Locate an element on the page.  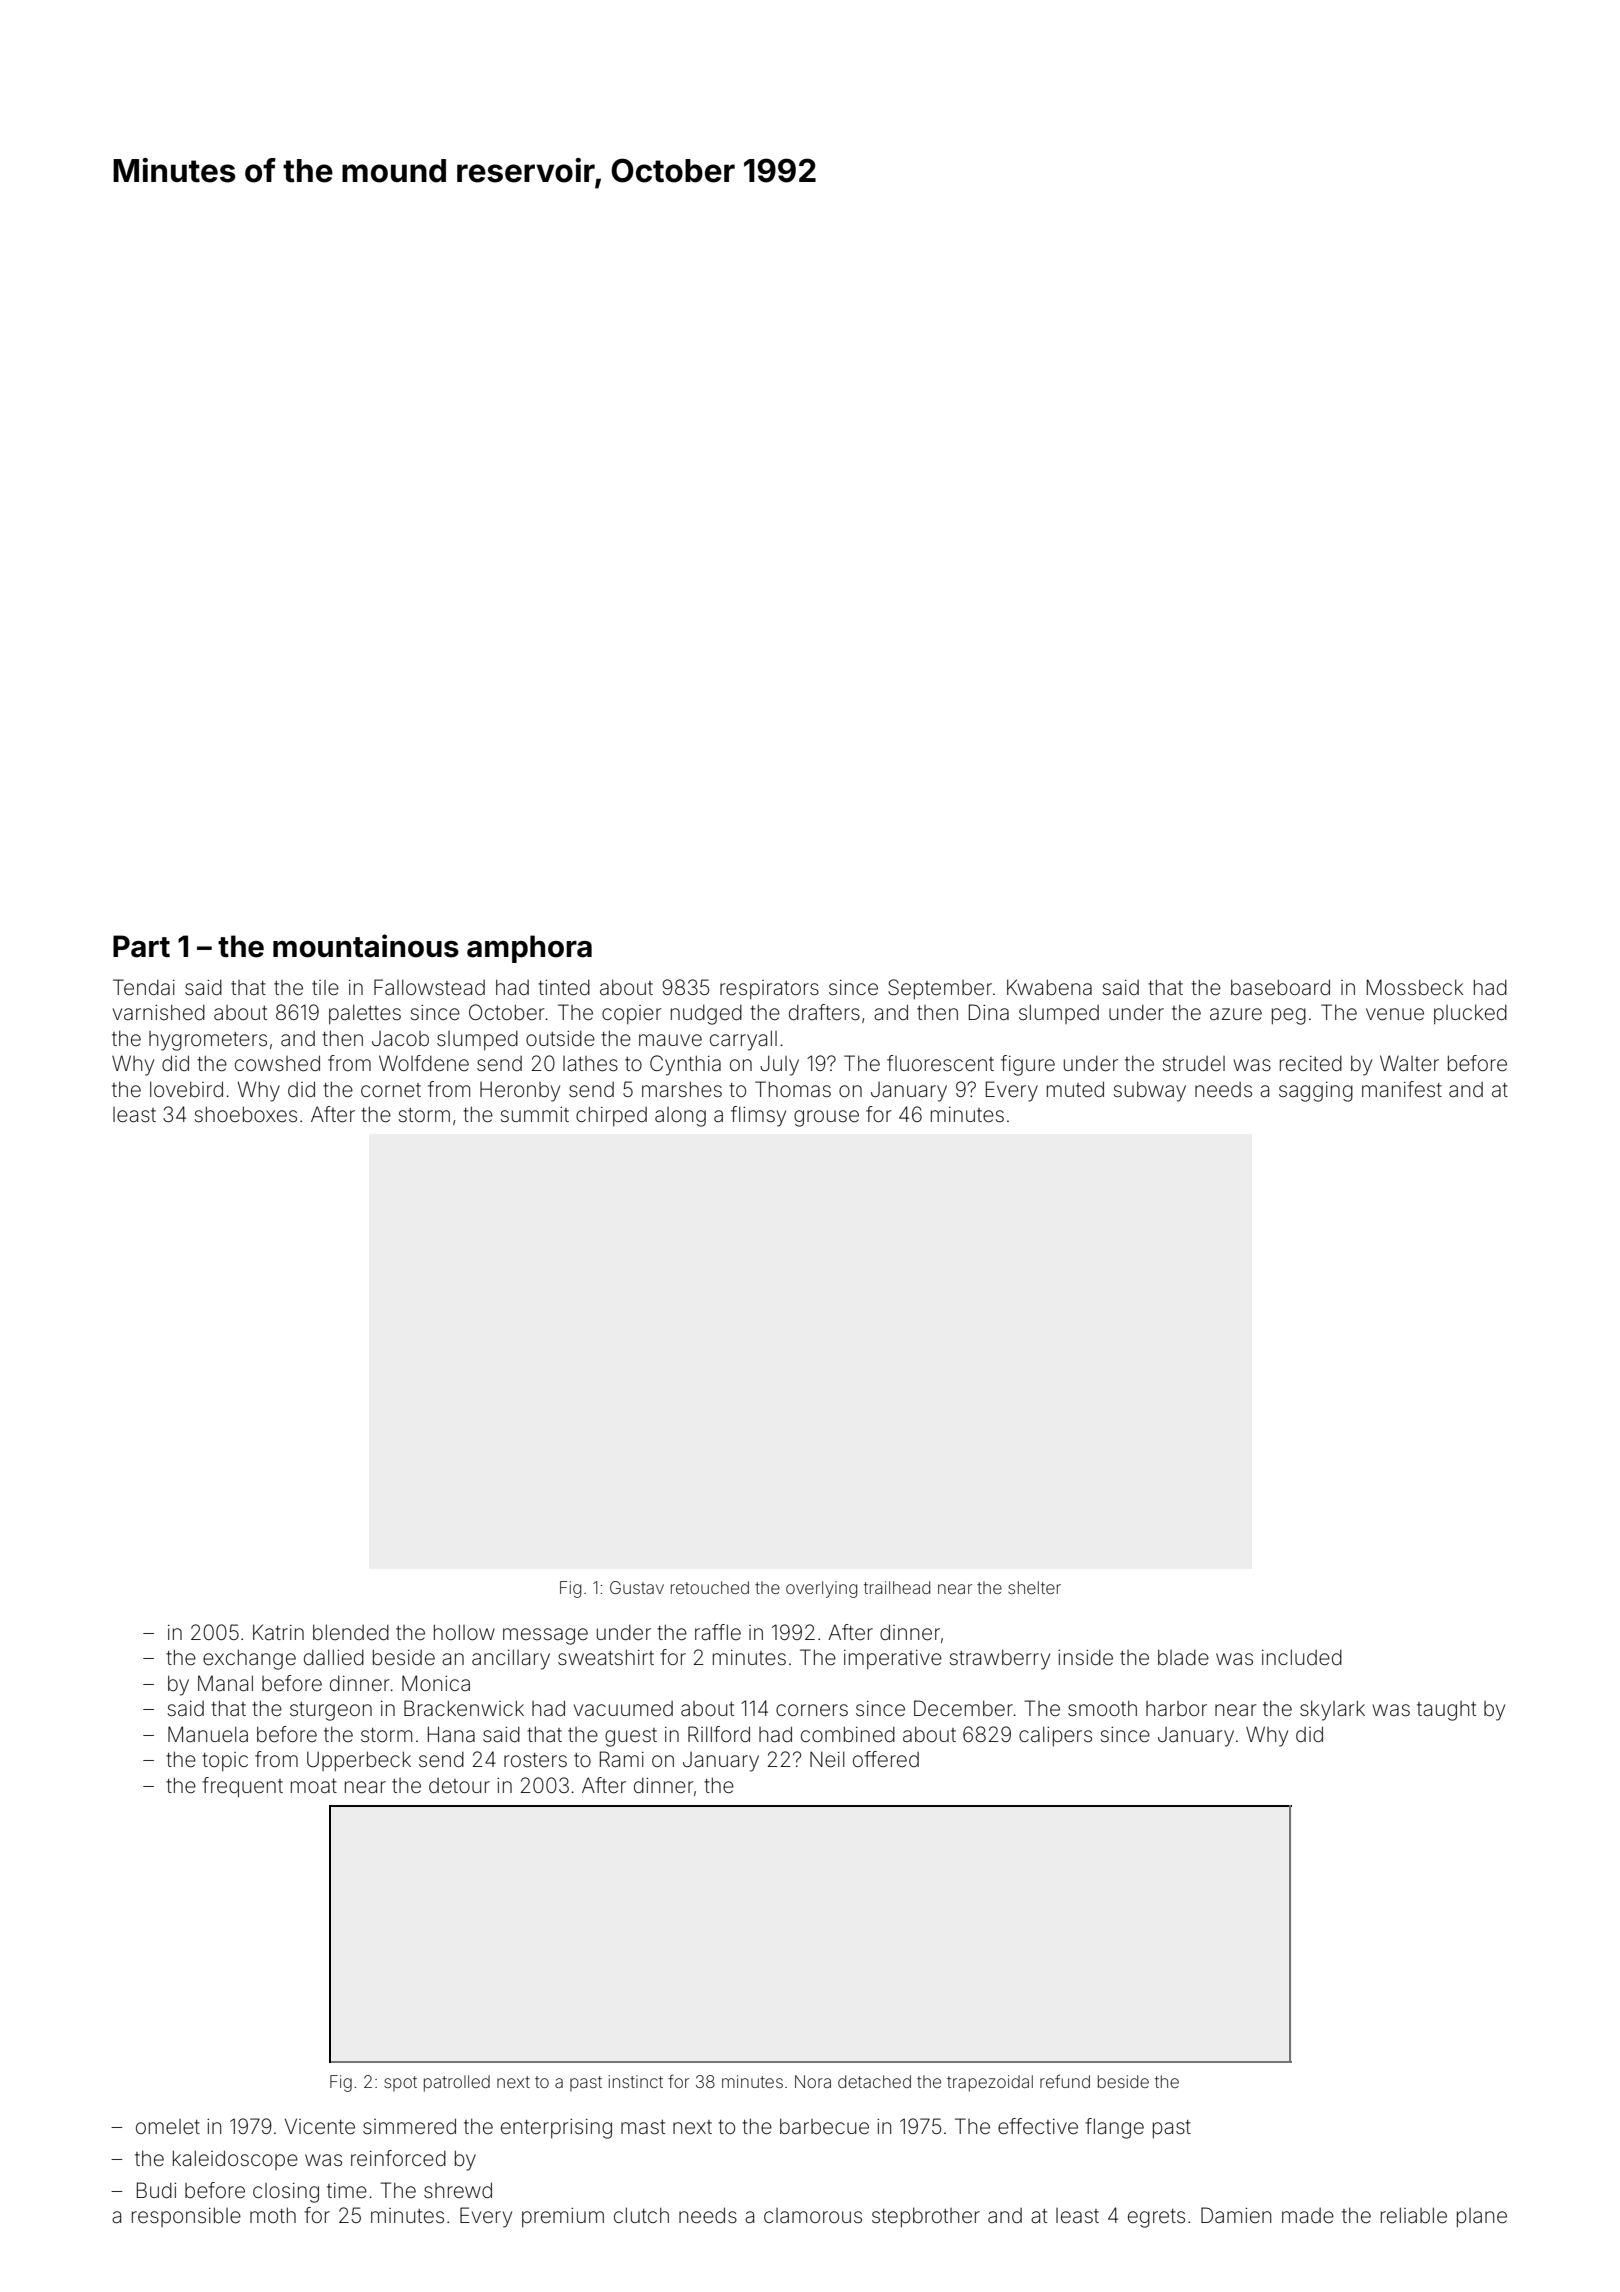
mountainous is located at coordinates (366, 946).
